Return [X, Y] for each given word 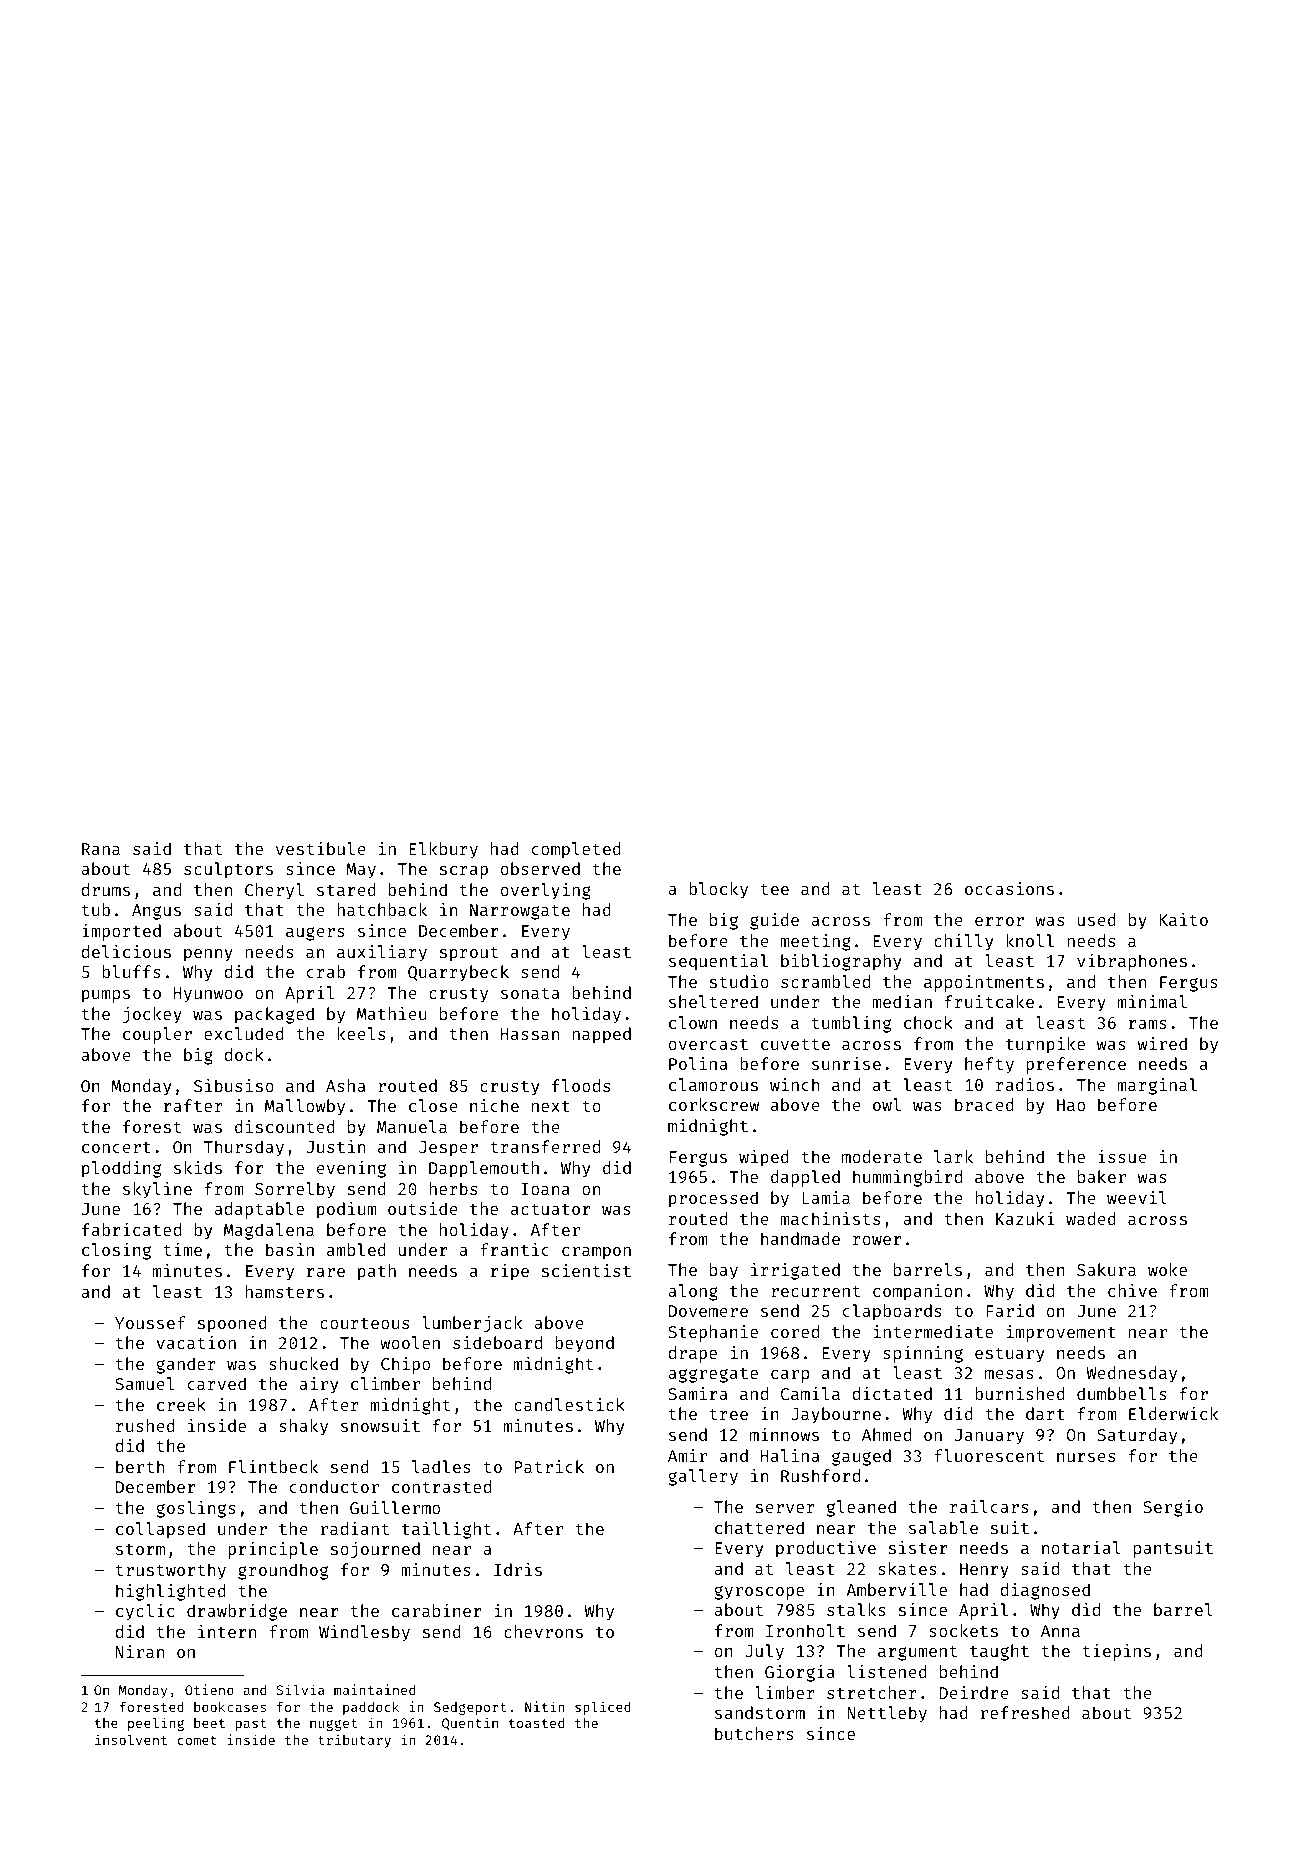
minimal [1152, 1001]
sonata [530, 993]
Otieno [209, 1689]
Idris [518, 1569]
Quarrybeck [458, 973]
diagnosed [1045, 1591]
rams [1148, 1024]
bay [724, 1271]
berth [140, 1466]
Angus [156, 912]
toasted [536, 1722]
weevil [1137, 1197]
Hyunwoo [208, 995]
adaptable [259, 1210]
